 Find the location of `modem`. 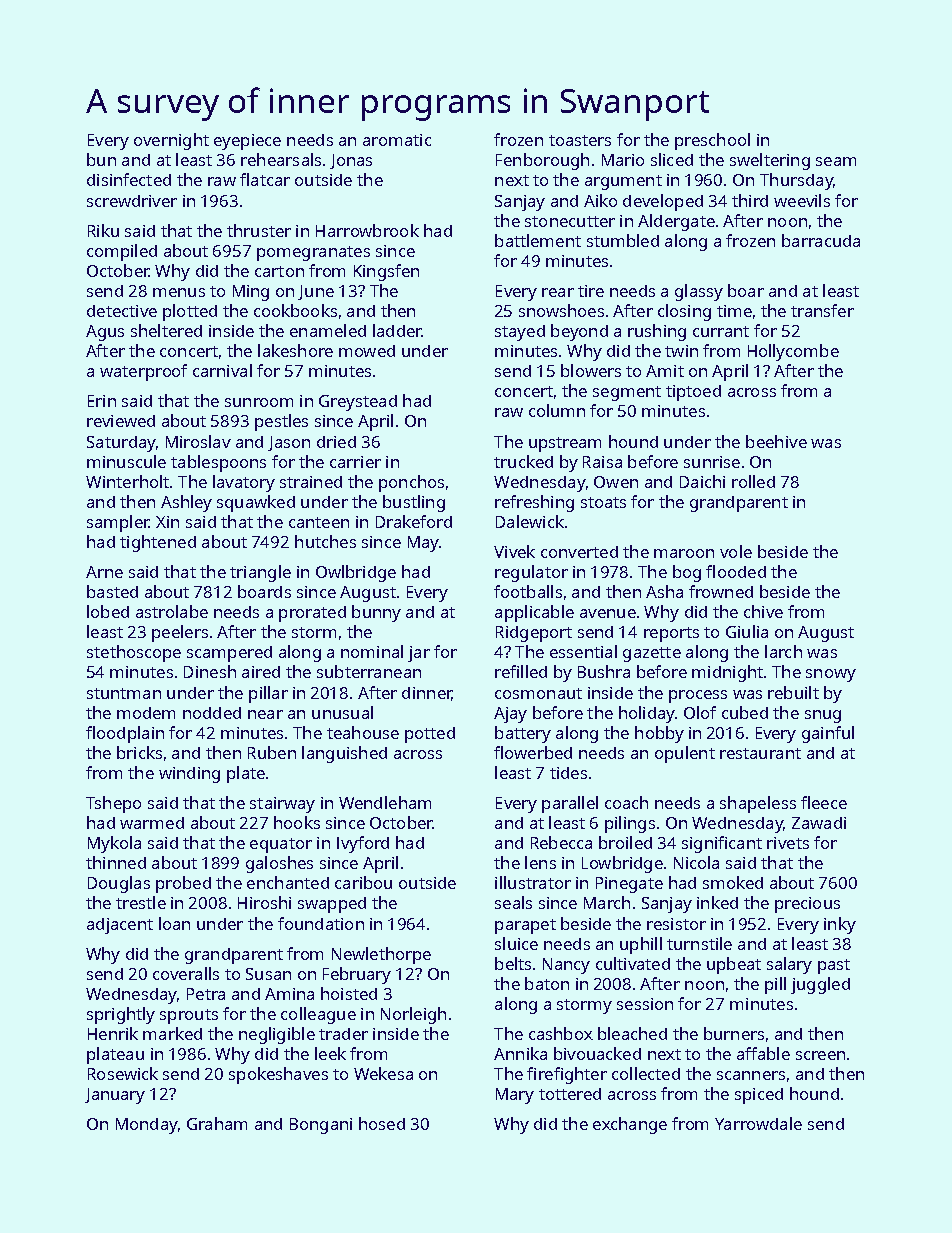

modem is located at coordinates (146, 713).
